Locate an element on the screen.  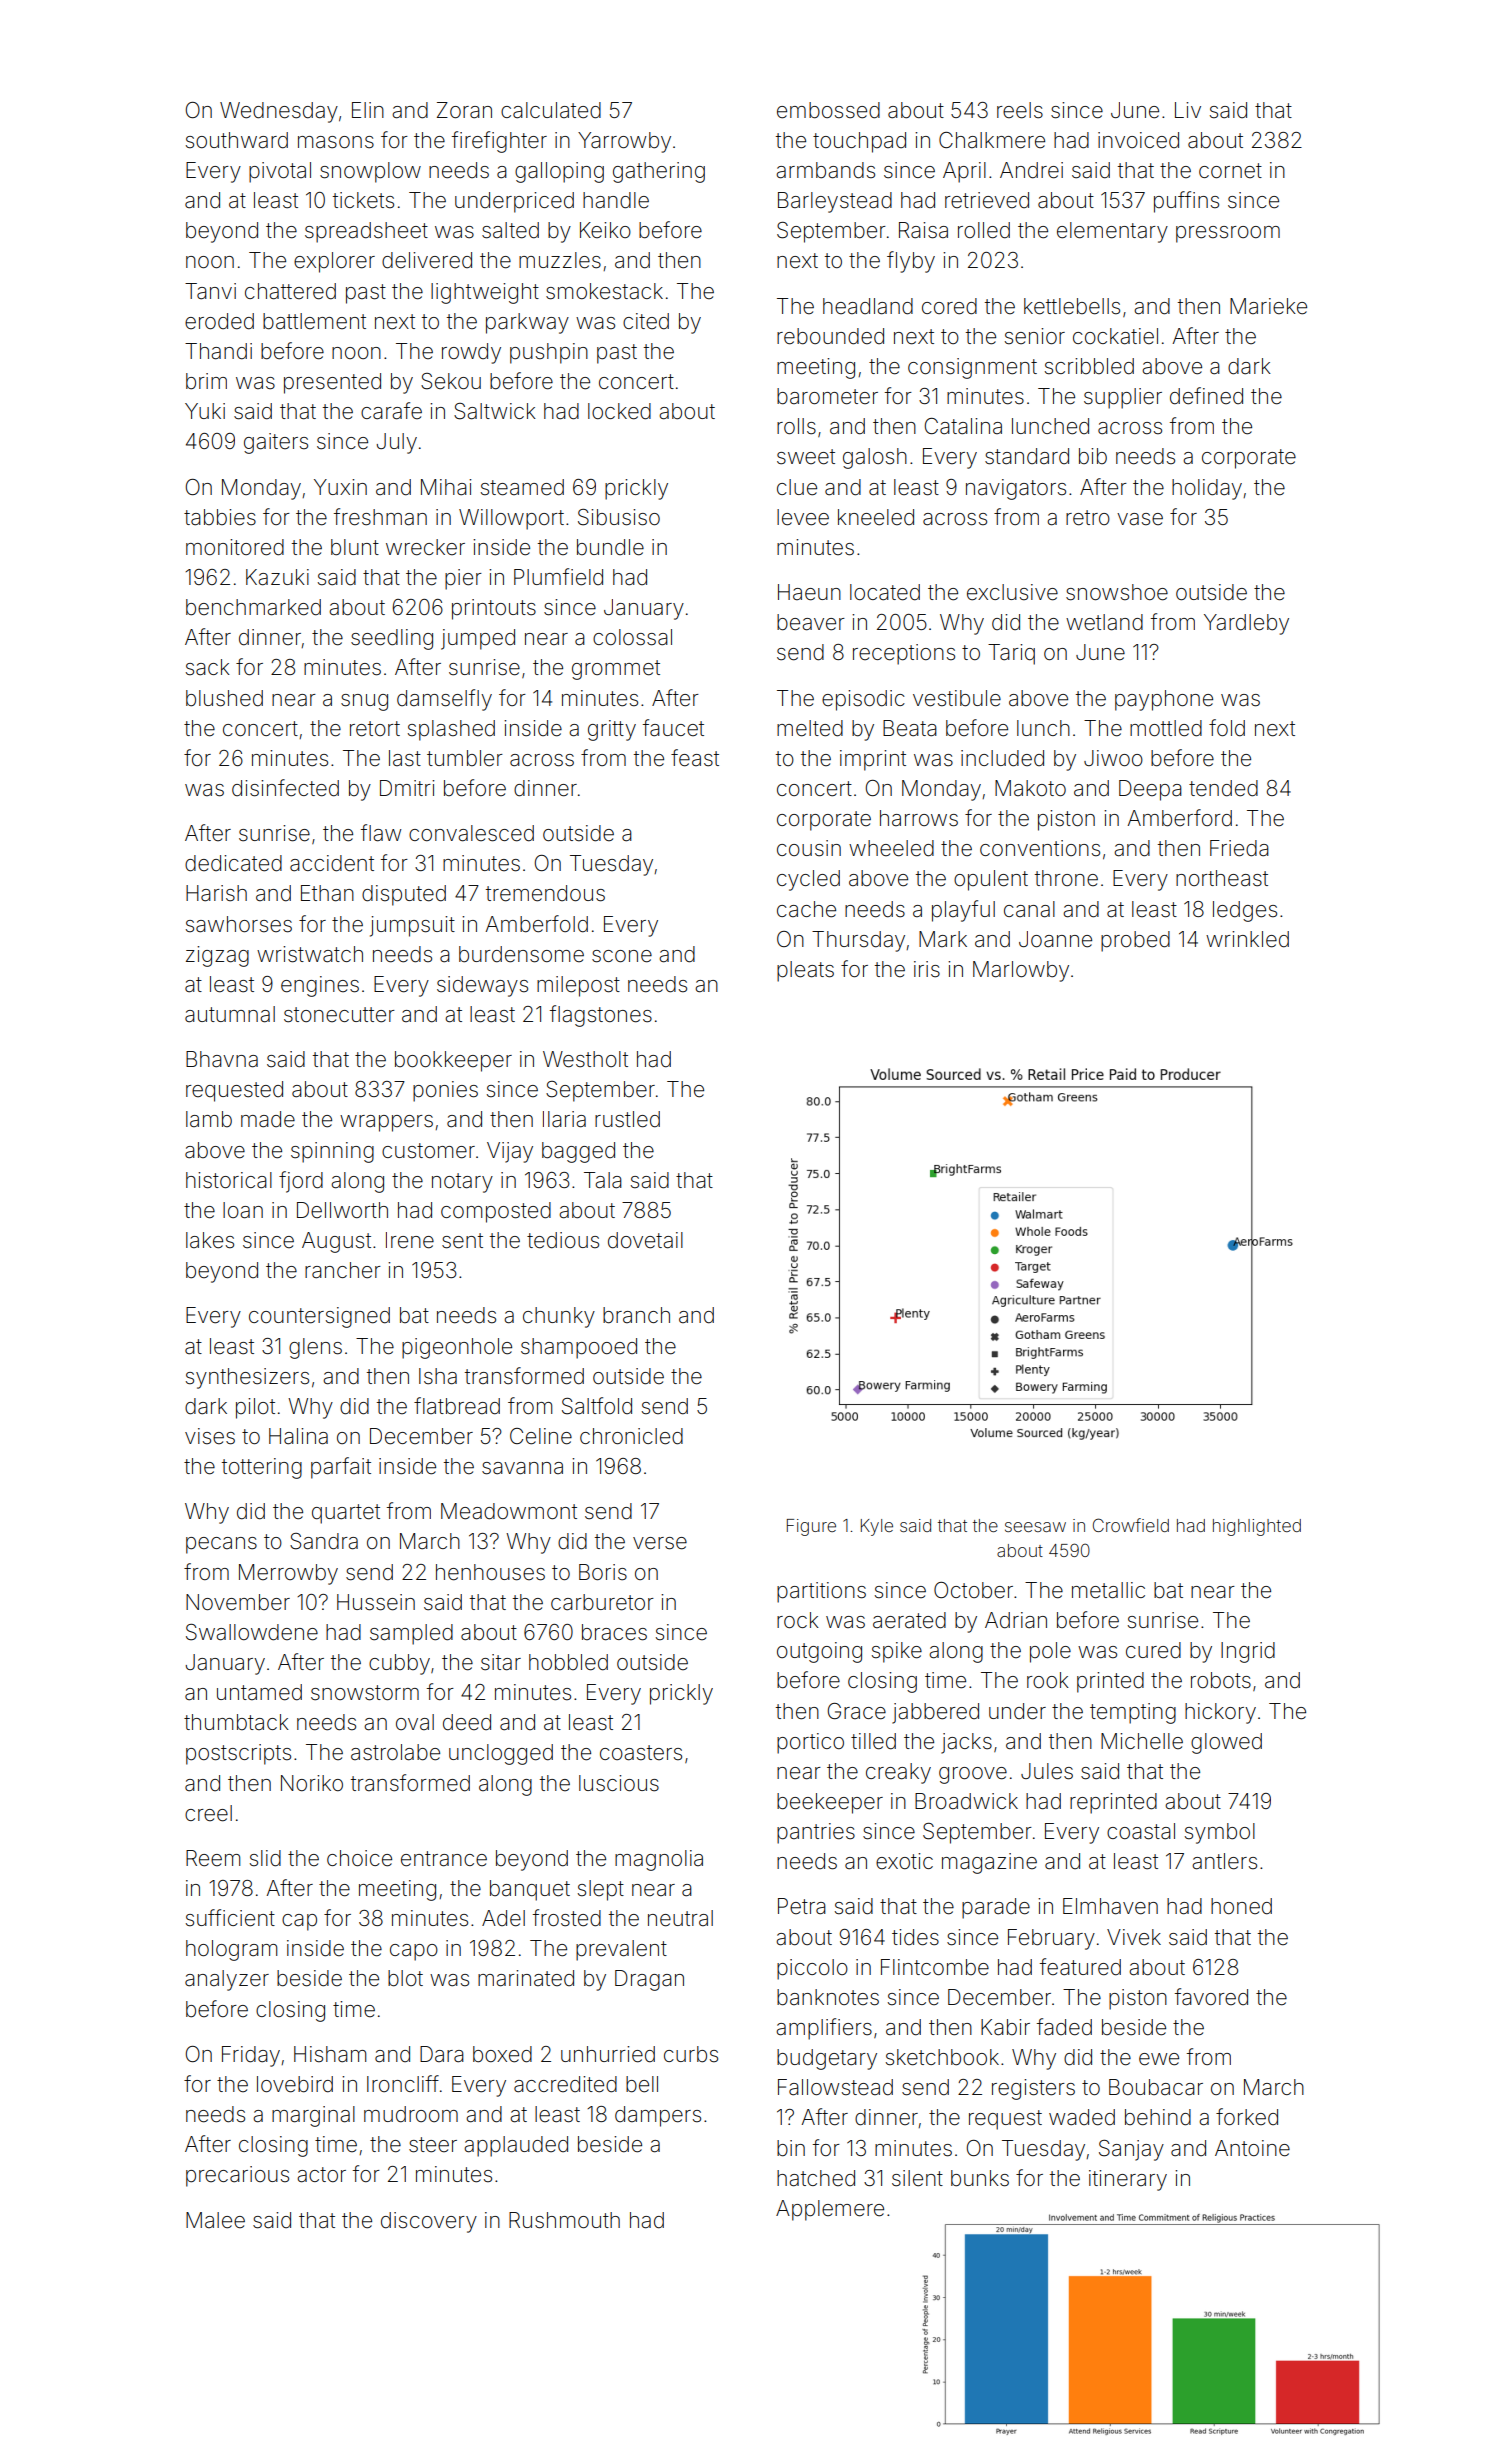
budgetary is located at coordinates (827, 2059).
